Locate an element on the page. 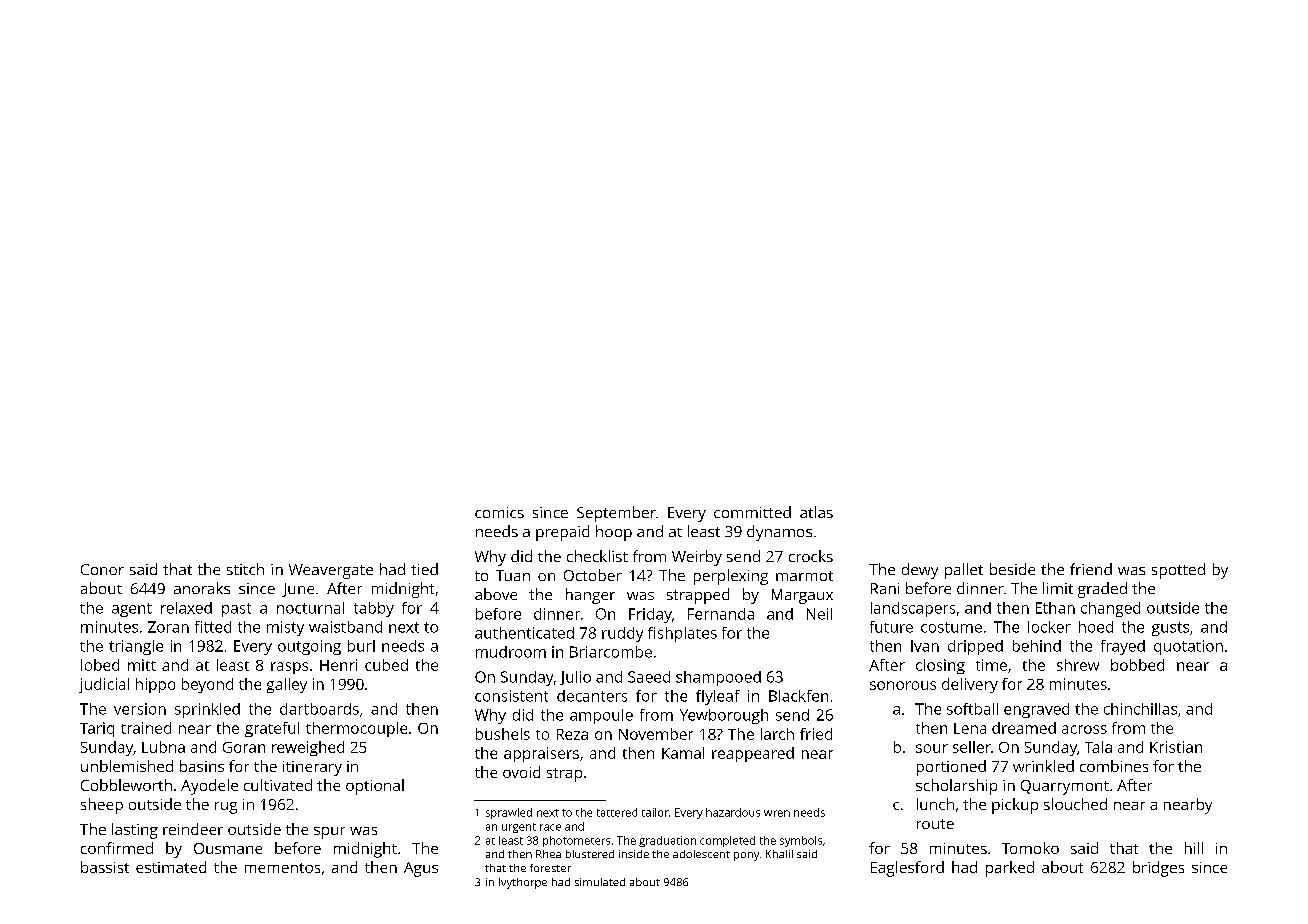 This document has height=924, width=1308. pony is located at coordinates (746, 856).
